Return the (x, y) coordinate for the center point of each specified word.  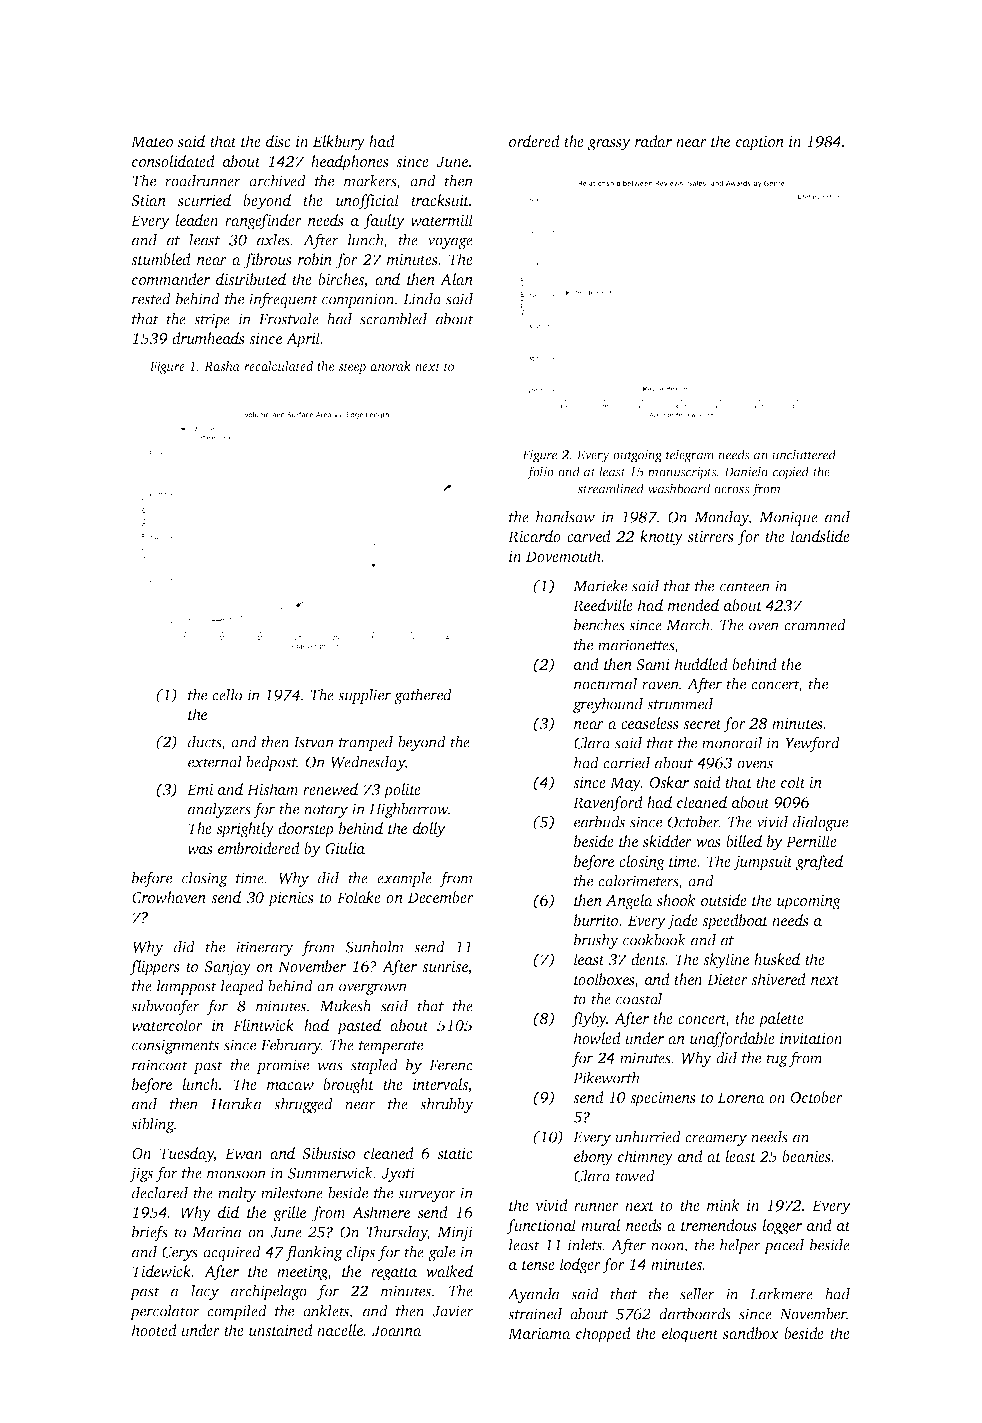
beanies (806, 1156)
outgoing (637, 456)
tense (538, 1265)
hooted (154, 1330)
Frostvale (289, 318)
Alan (456, 279)
